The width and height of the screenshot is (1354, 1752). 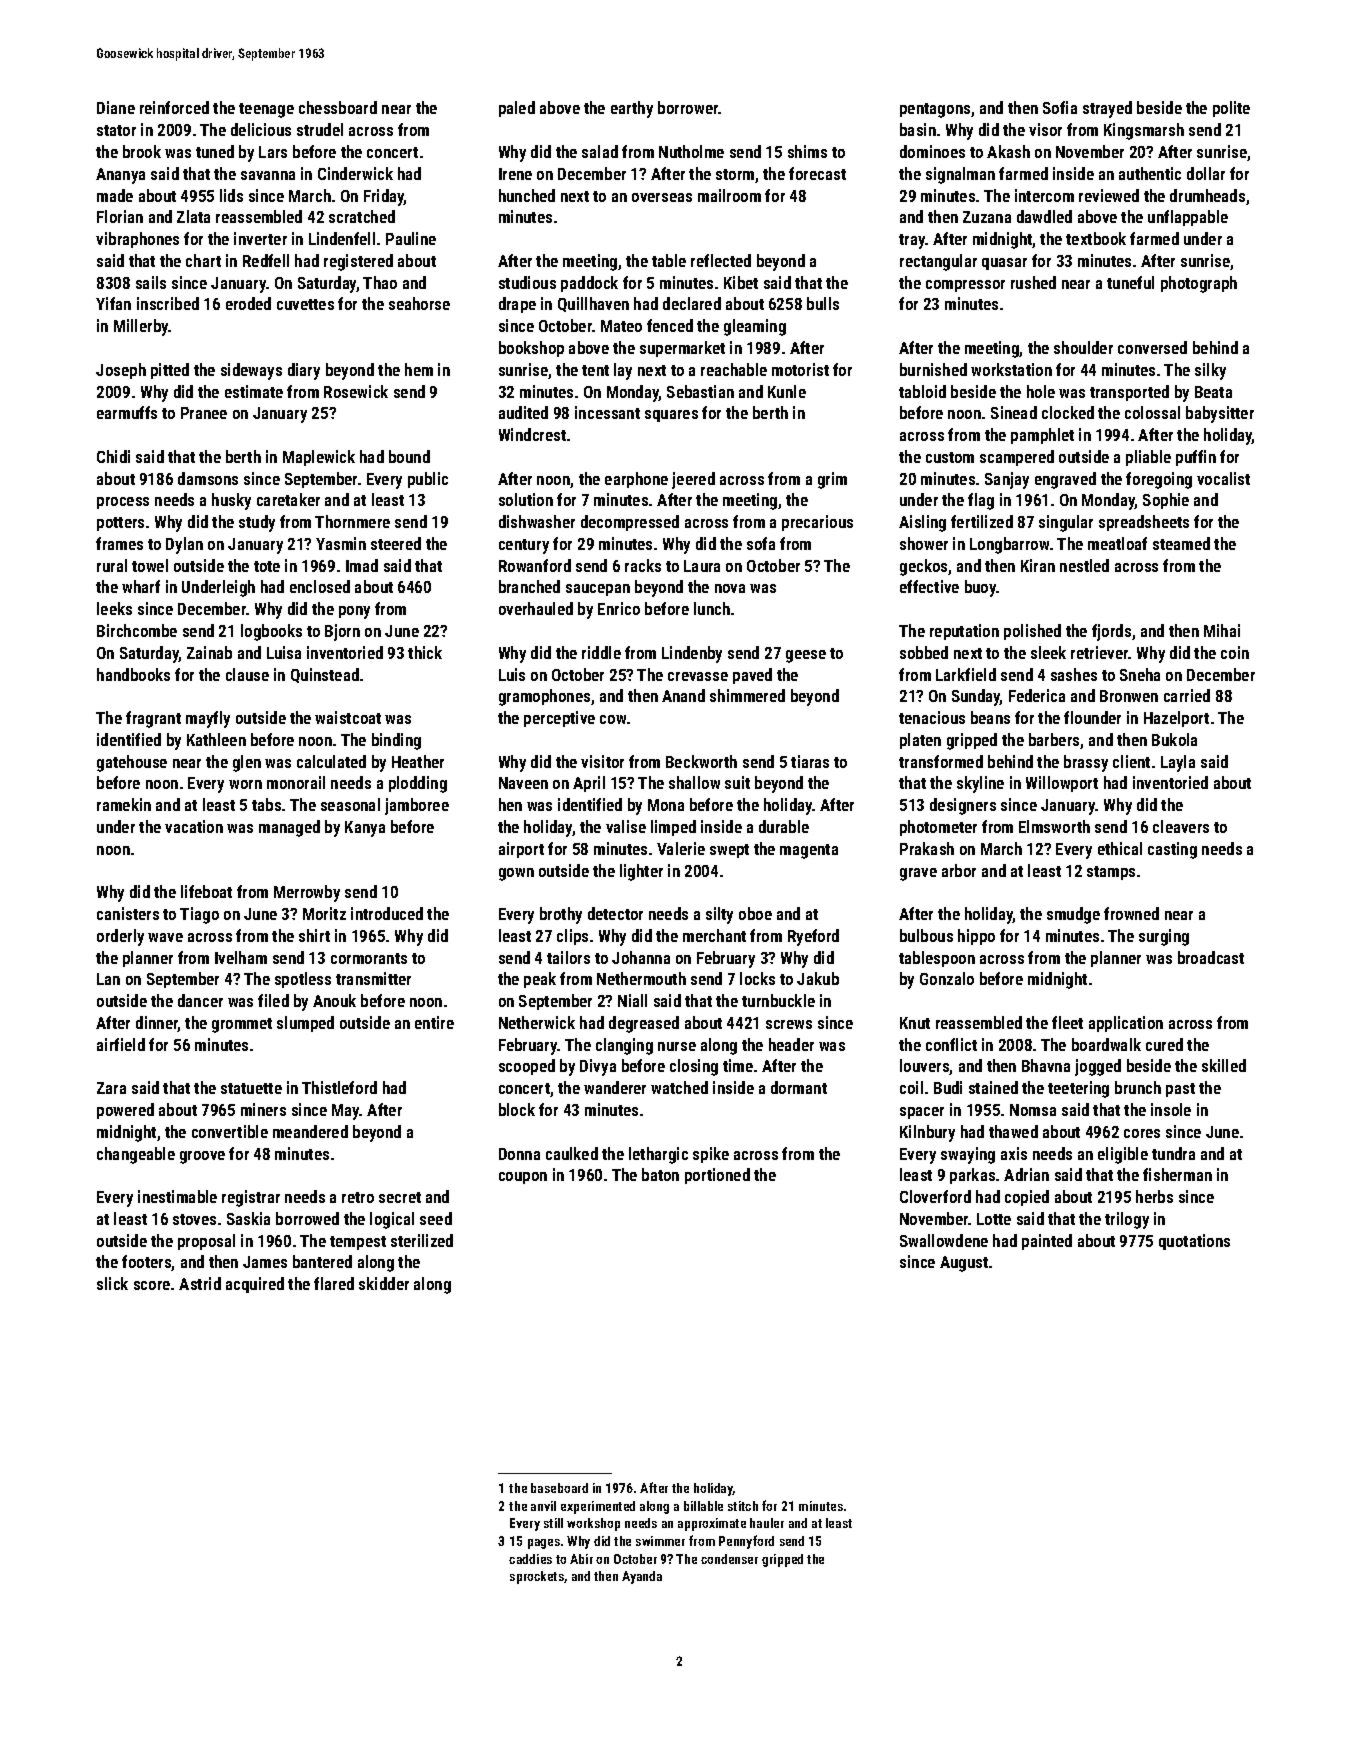 What do you see at coordinates (1042, 436) in the screenshot?
I see `pamphlet` at bounding box center [1042, 436].
